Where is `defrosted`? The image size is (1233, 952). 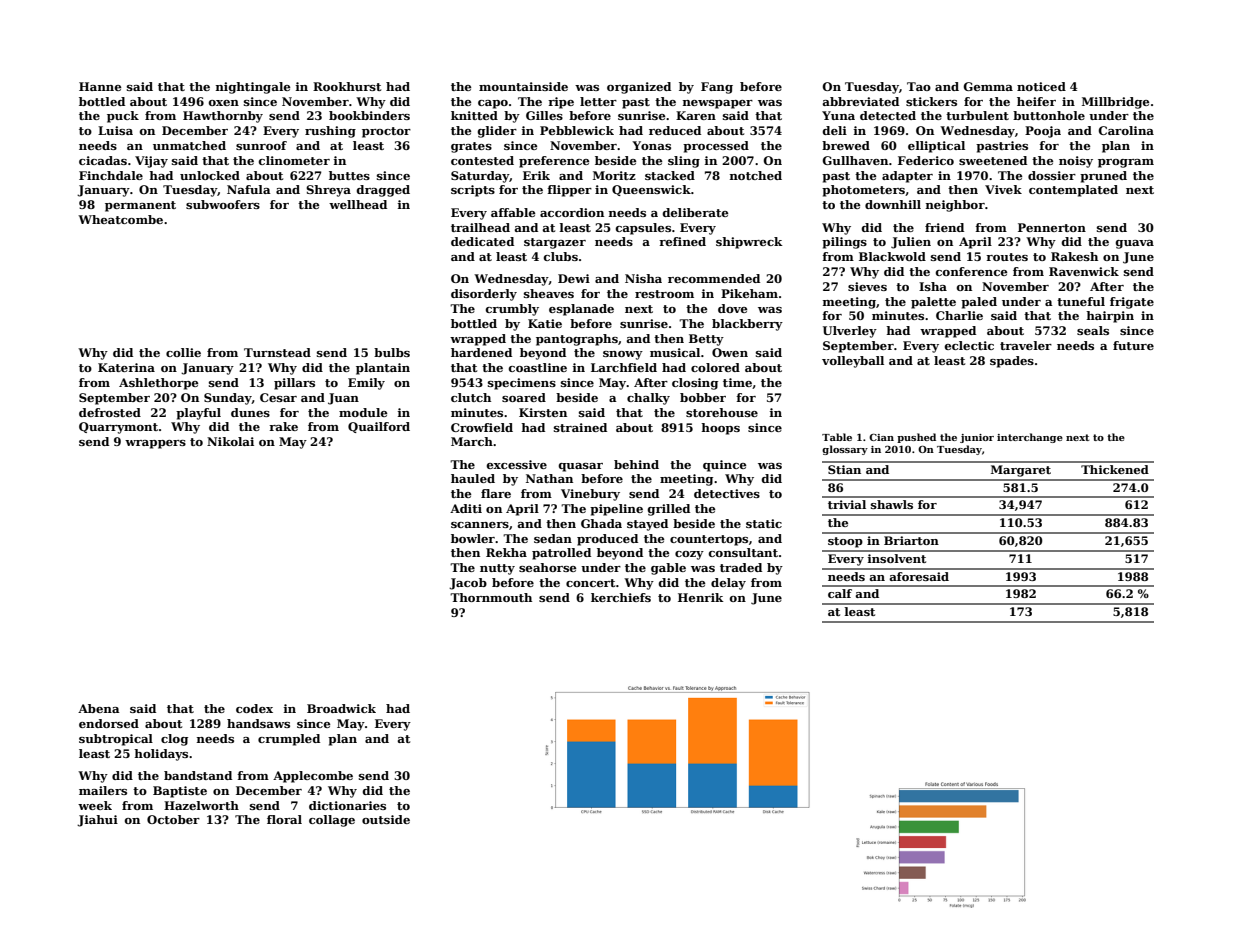
defrosted is located at coordinates (110, 412).
